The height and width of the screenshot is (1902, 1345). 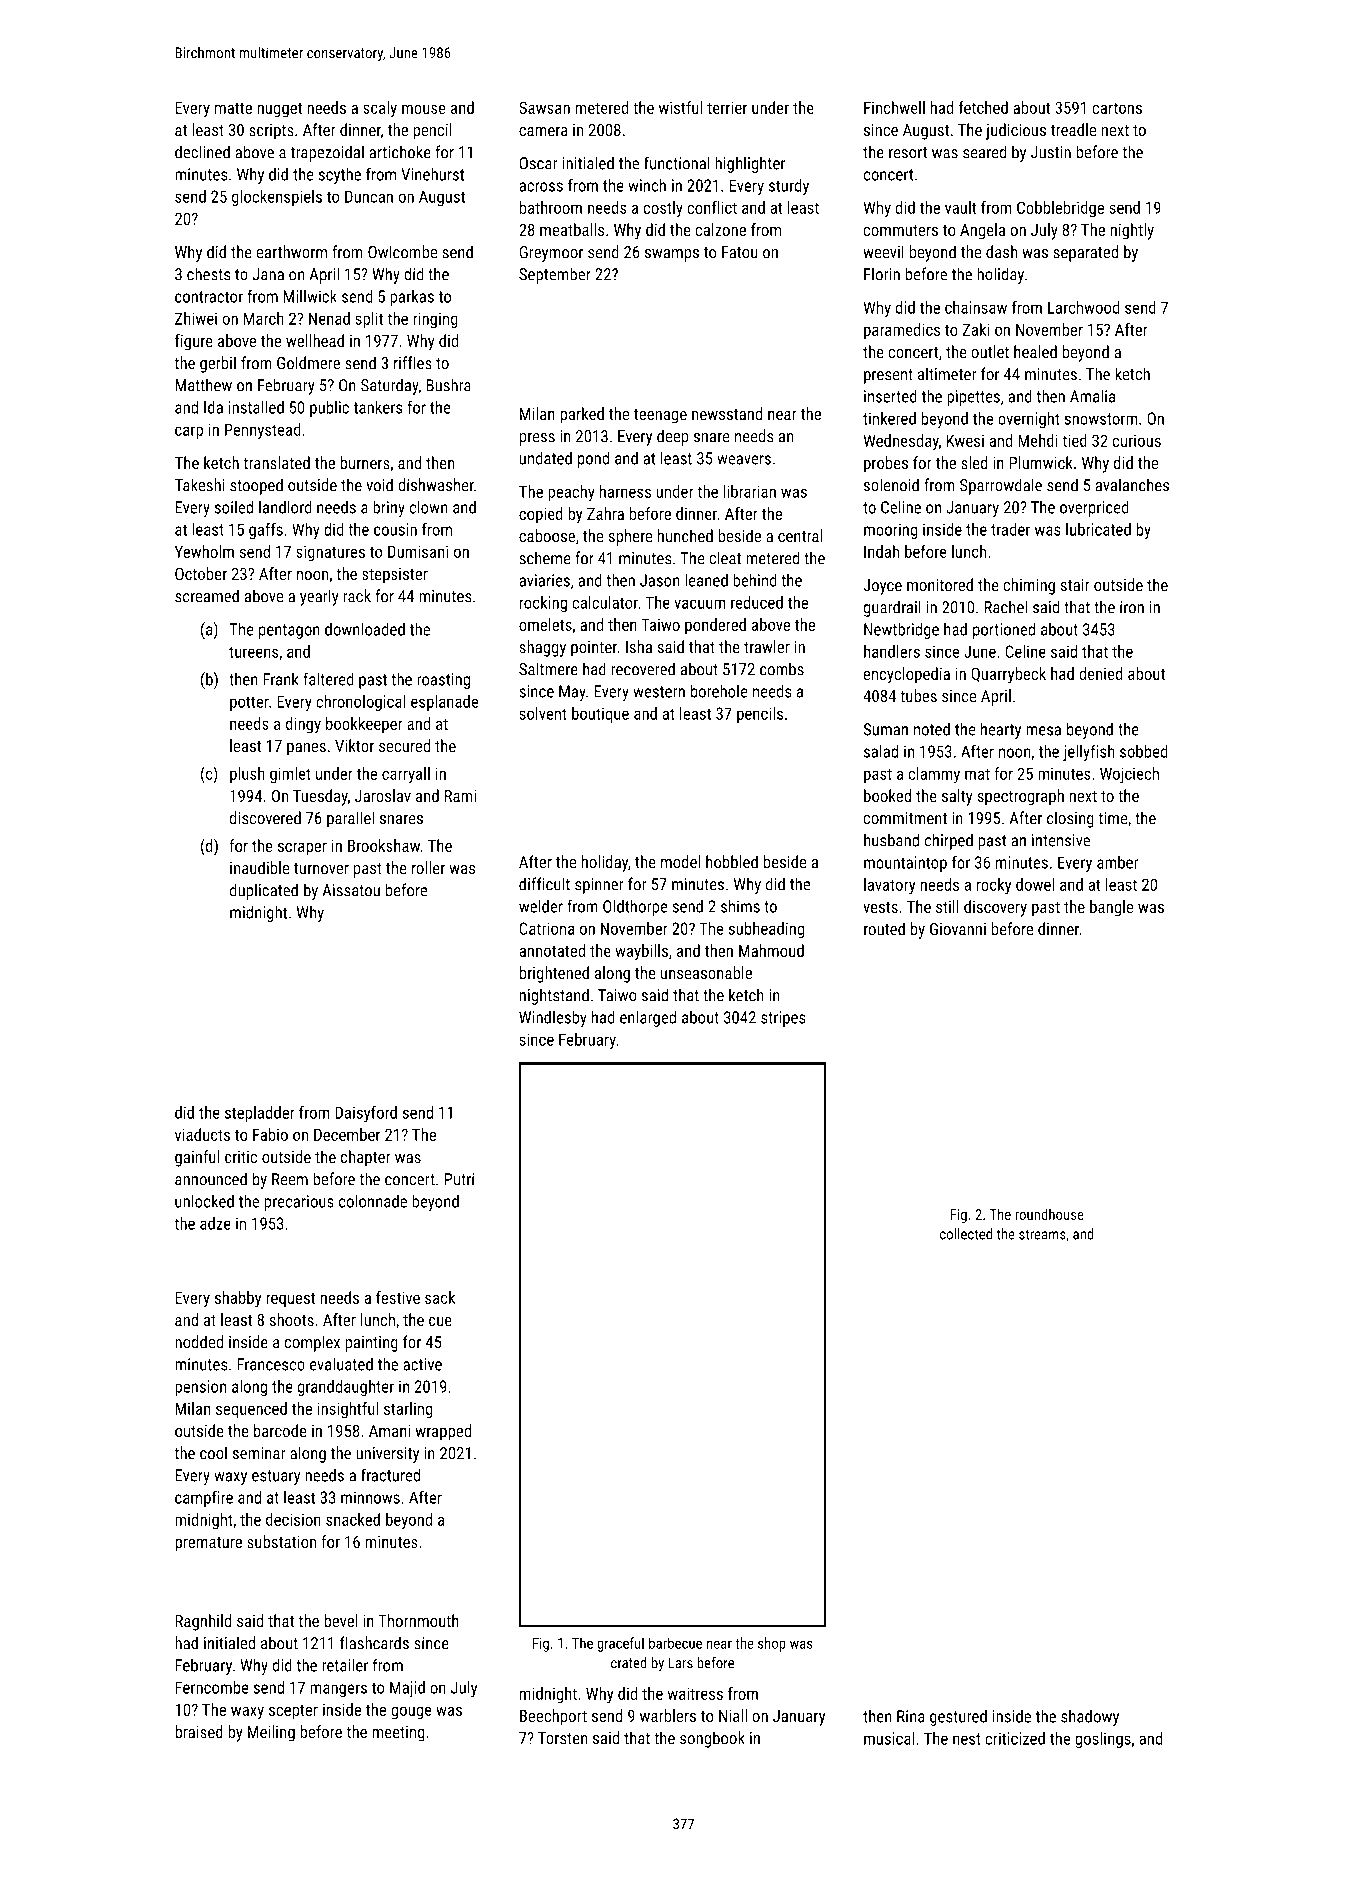 What do you see at coordinates (402, 252) in the screenshot?
I see `Owlcombe` at bounding box center [402, 252].
